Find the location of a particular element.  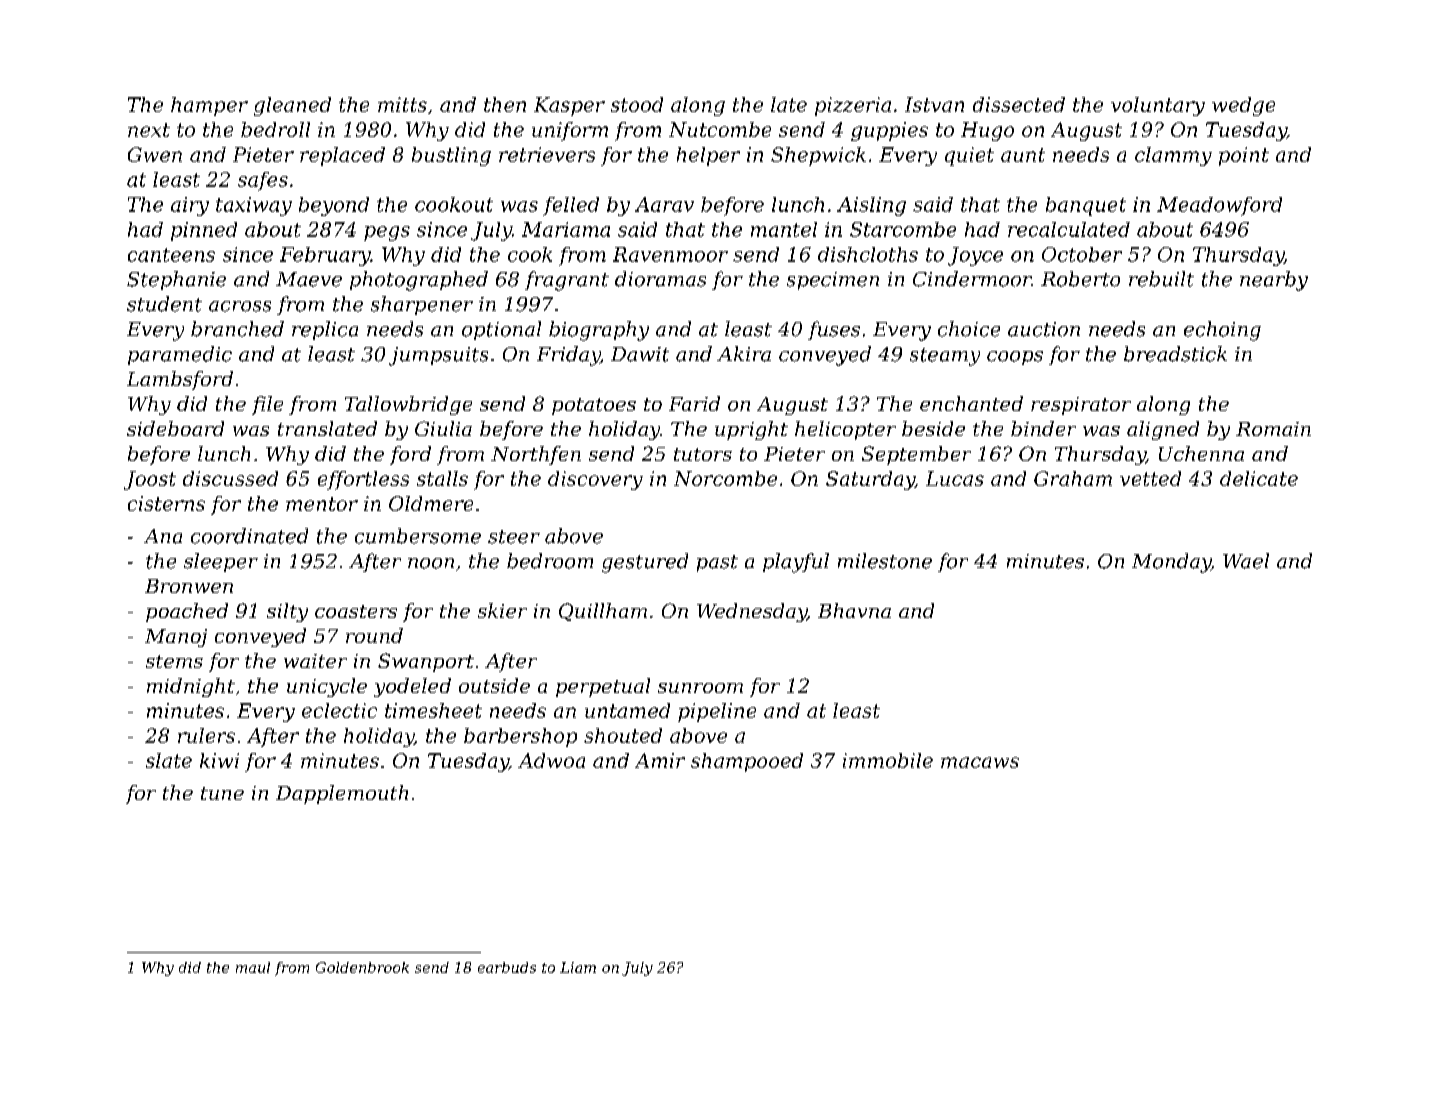

Dapplemouth is located at coordinates (342, 794).
